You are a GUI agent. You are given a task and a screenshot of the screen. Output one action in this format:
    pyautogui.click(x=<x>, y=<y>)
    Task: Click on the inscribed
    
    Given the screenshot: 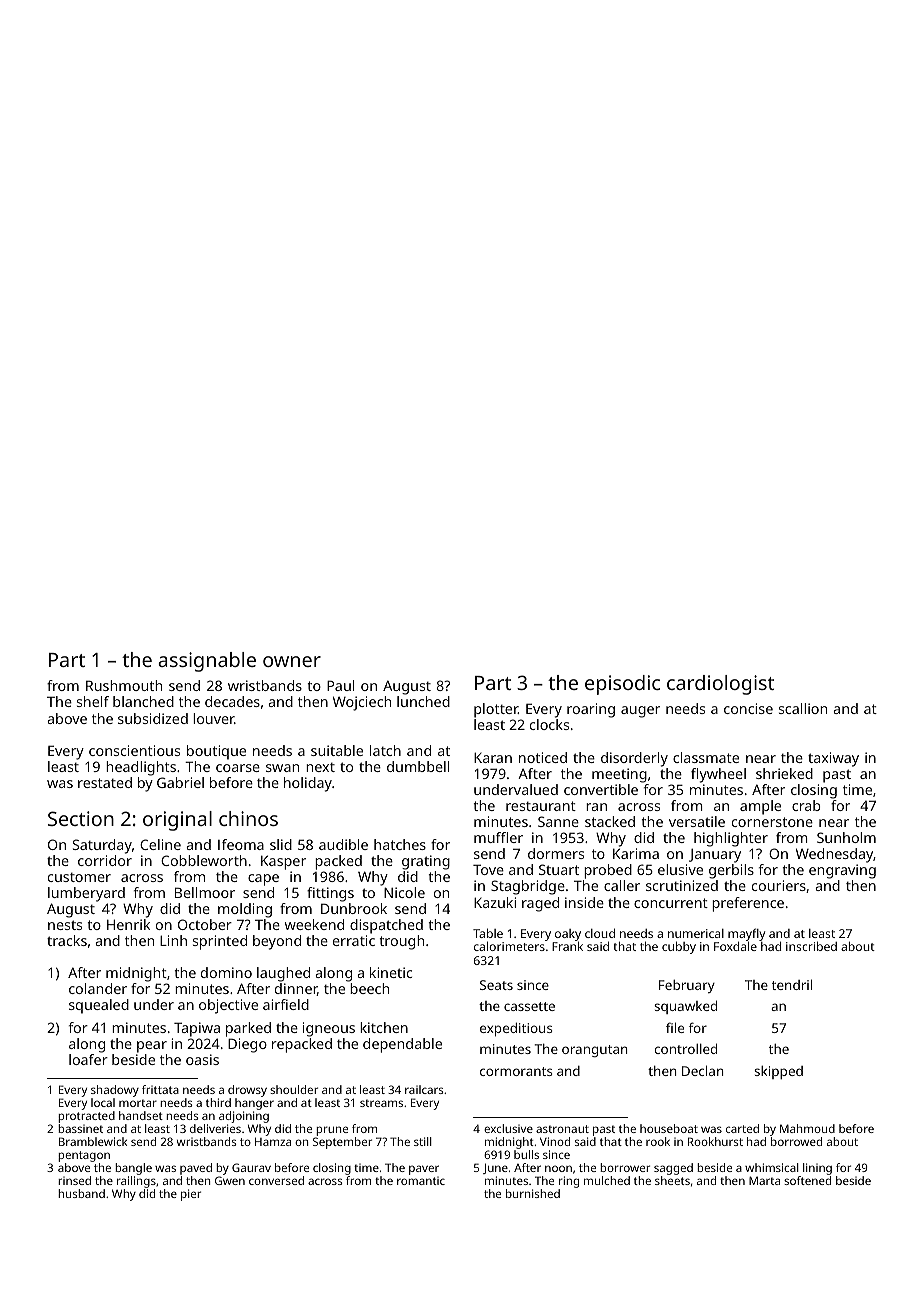 What is the action you would take?
    pyautogui.click(x=811, y=946)
